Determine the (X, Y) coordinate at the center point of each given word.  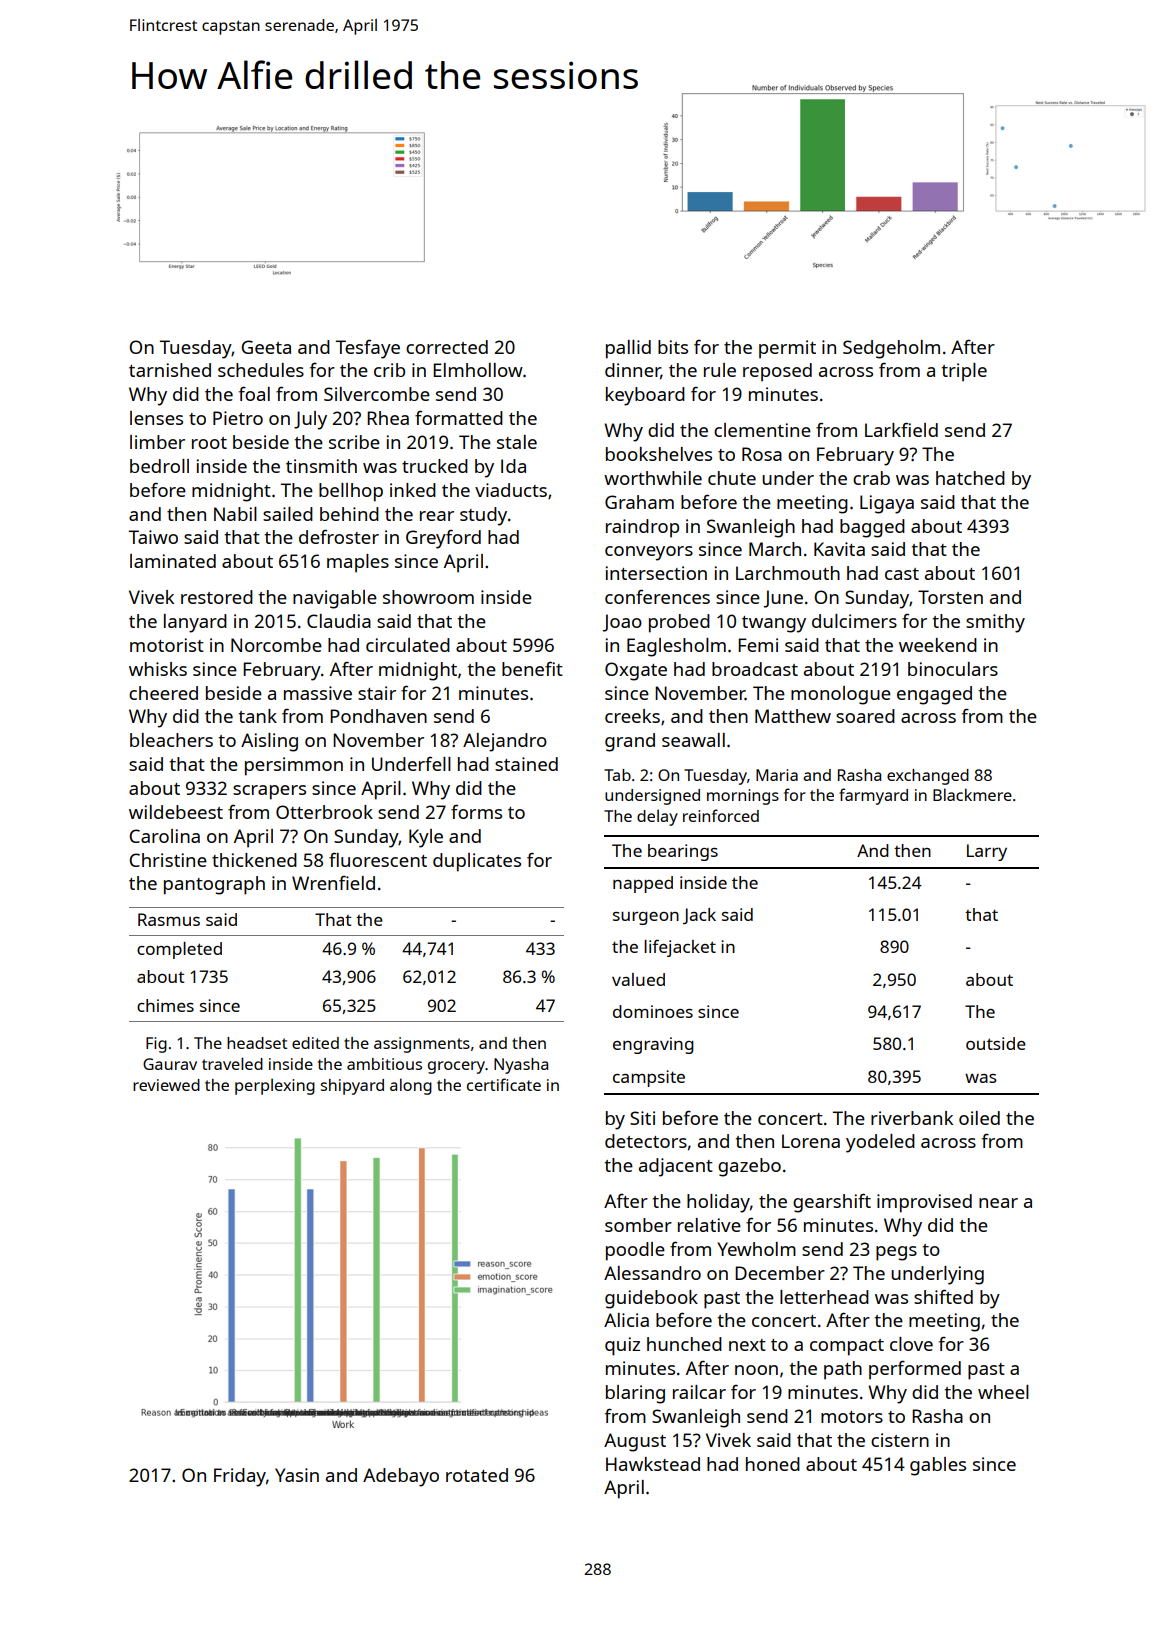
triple (964, 372)
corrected (447, 347)
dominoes (653, 1011)
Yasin (297, 1475)
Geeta (266, 347)
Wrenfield (333, 883)
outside (996, 1043)
